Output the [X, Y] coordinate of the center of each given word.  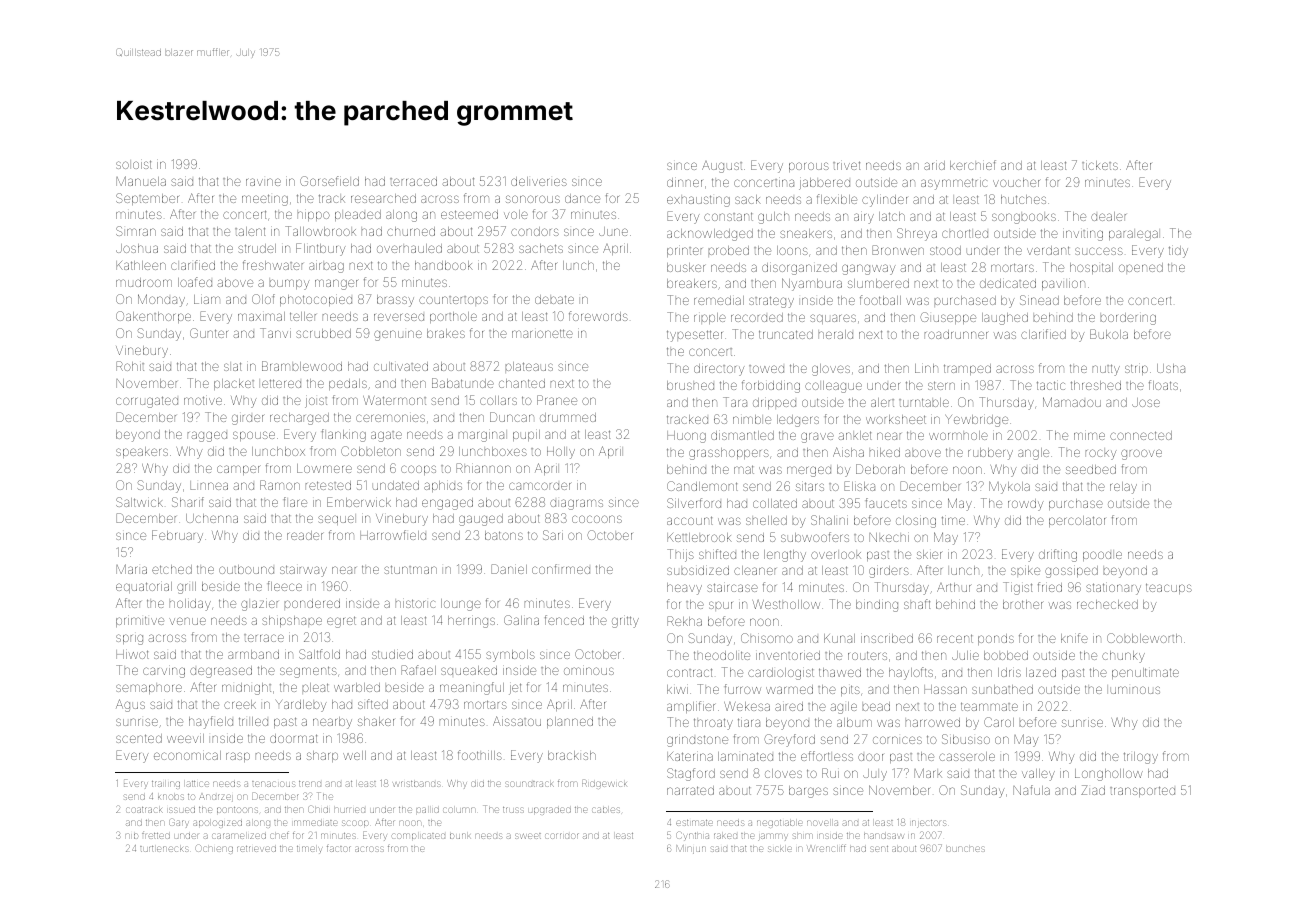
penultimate [1145, 673]
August [722, 167]
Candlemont [702, 486]
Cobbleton [371, 451]
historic [415, 603]
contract [689, 672]
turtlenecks [164, 849]
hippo [314, 216]
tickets [1100, 165]
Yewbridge [977, 421]
